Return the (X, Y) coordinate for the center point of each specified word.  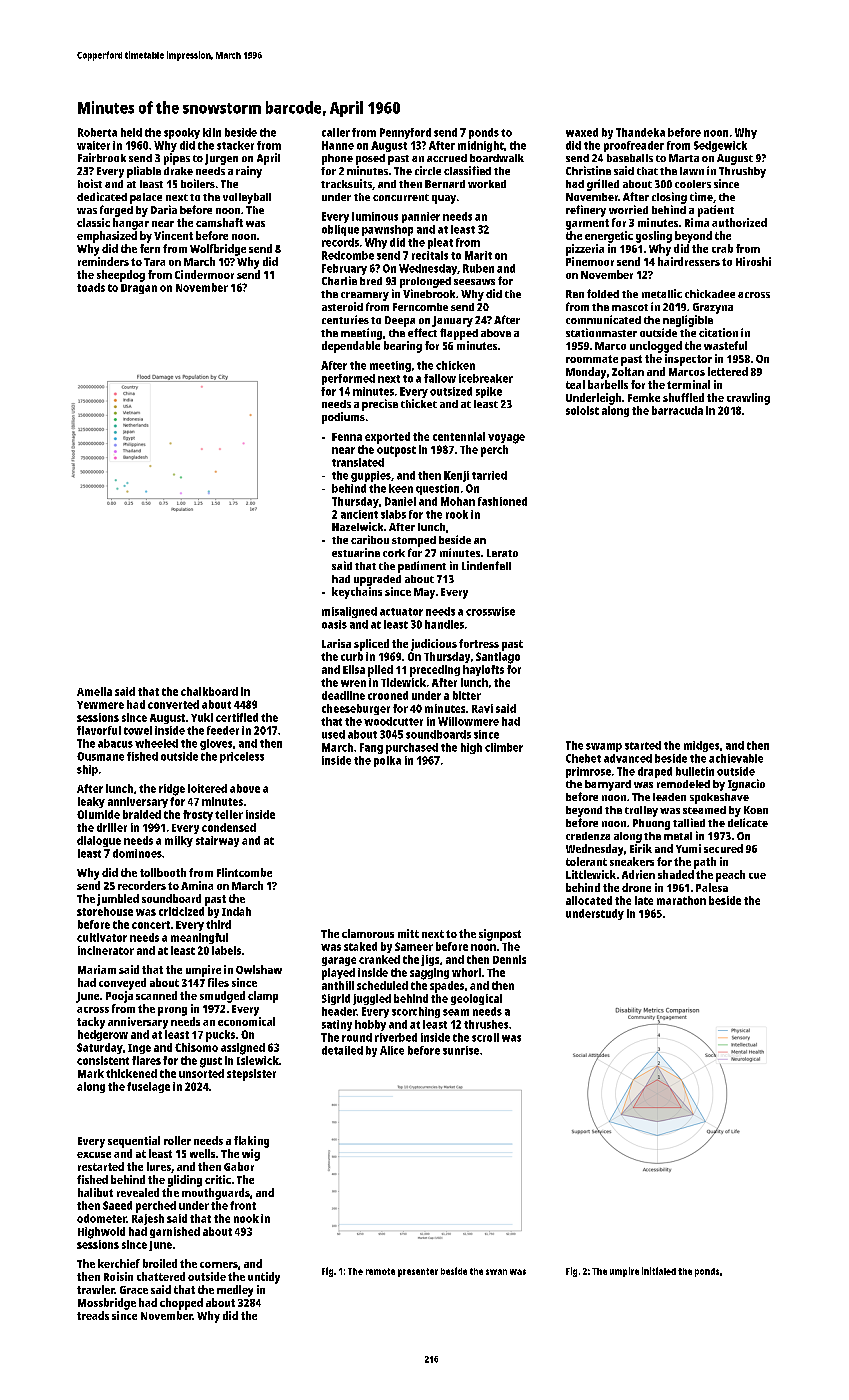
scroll (485, 1037)
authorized (739, 222)
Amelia (94, 691)
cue (757, 876)
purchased (412, 748)
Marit (478, 255)
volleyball (247, 198)
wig (251, 1155)
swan (496, 1272)
